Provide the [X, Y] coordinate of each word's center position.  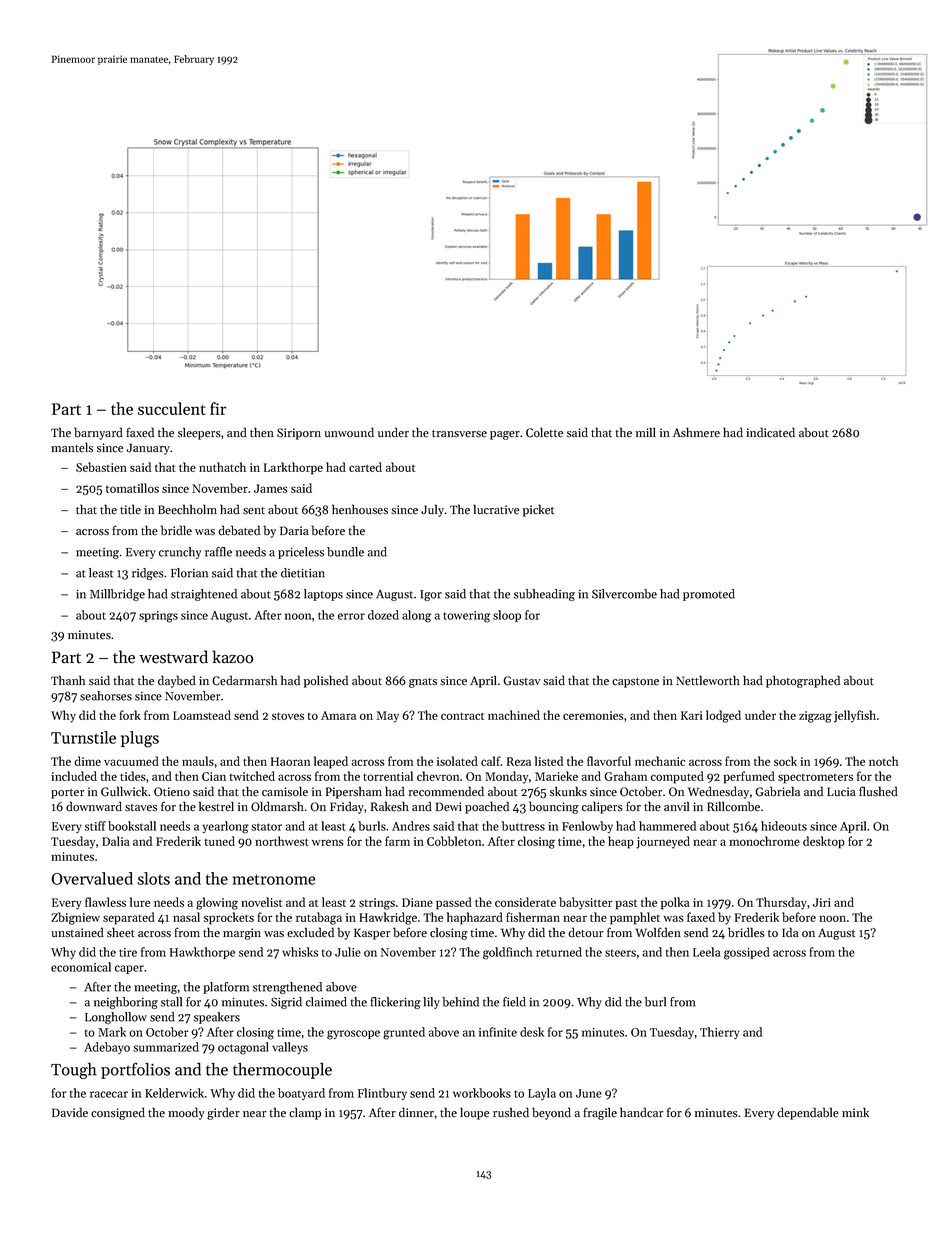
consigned [118, 1113]
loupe [474, 1113]
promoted [709, 595]
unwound [349, 432]
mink [855, 1112]
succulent [172, 408]
